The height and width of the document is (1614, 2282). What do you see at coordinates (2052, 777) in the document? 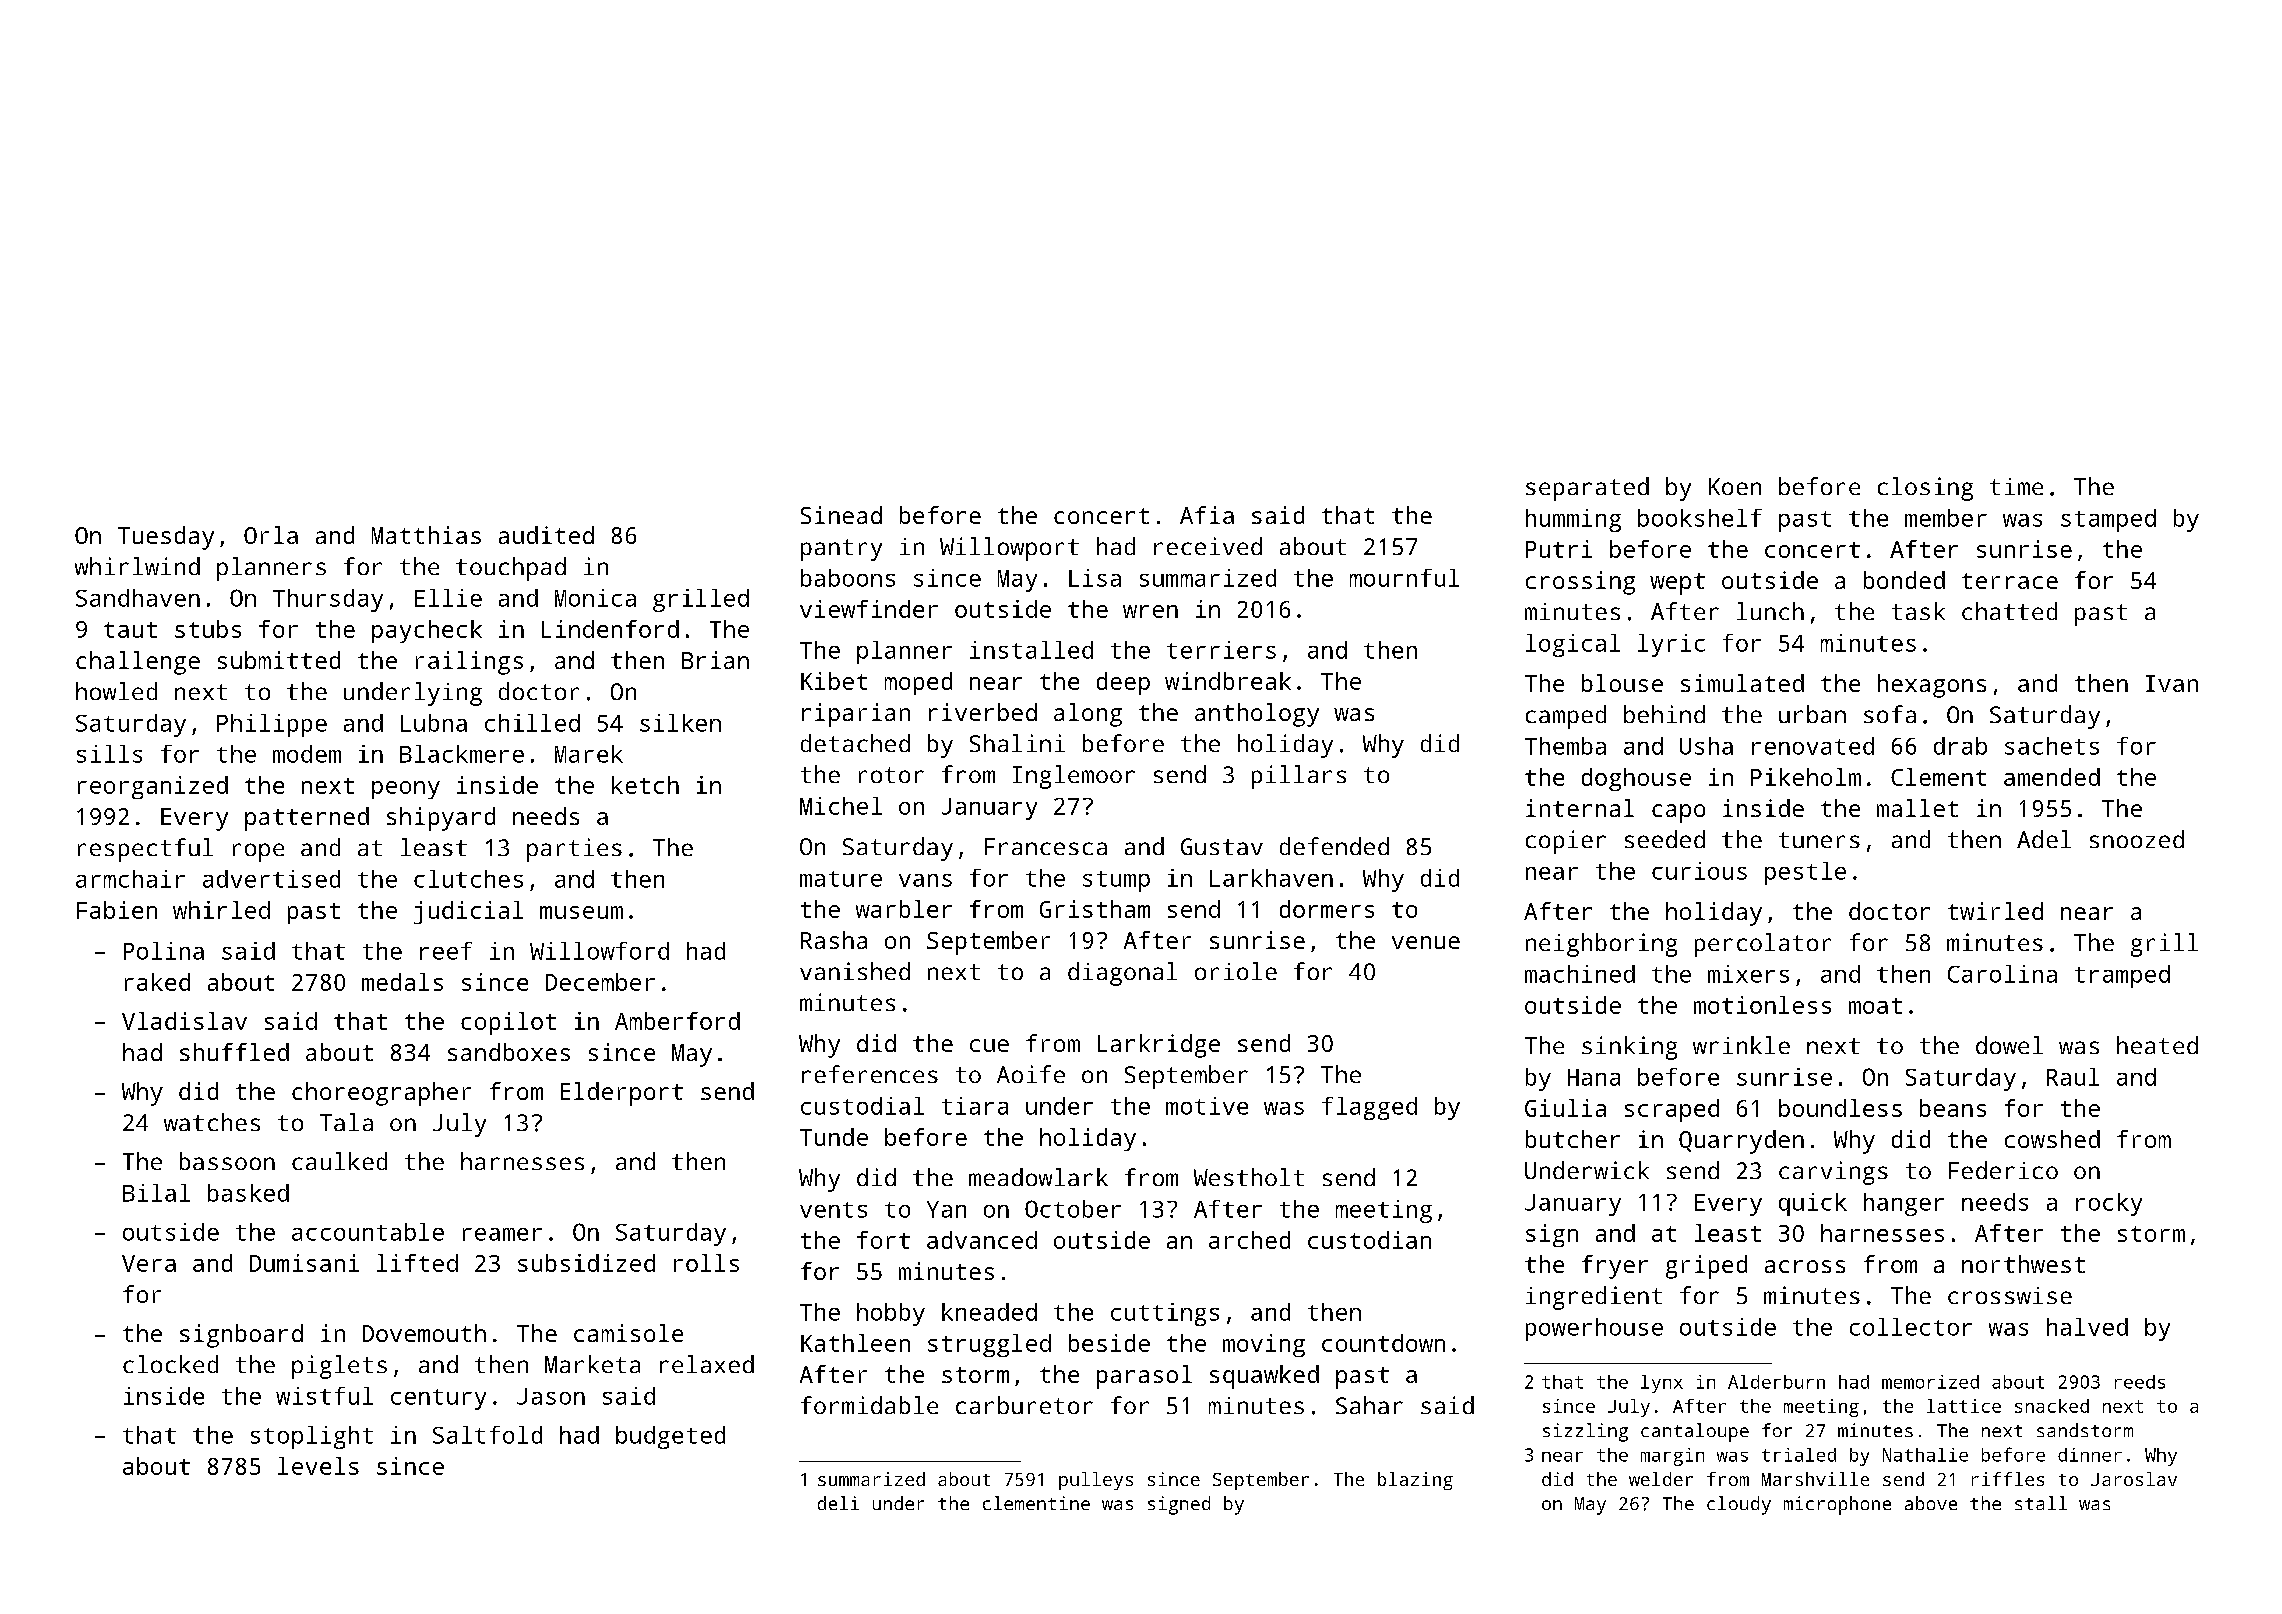
I see `amended` at bounding box center [2052, 777].
